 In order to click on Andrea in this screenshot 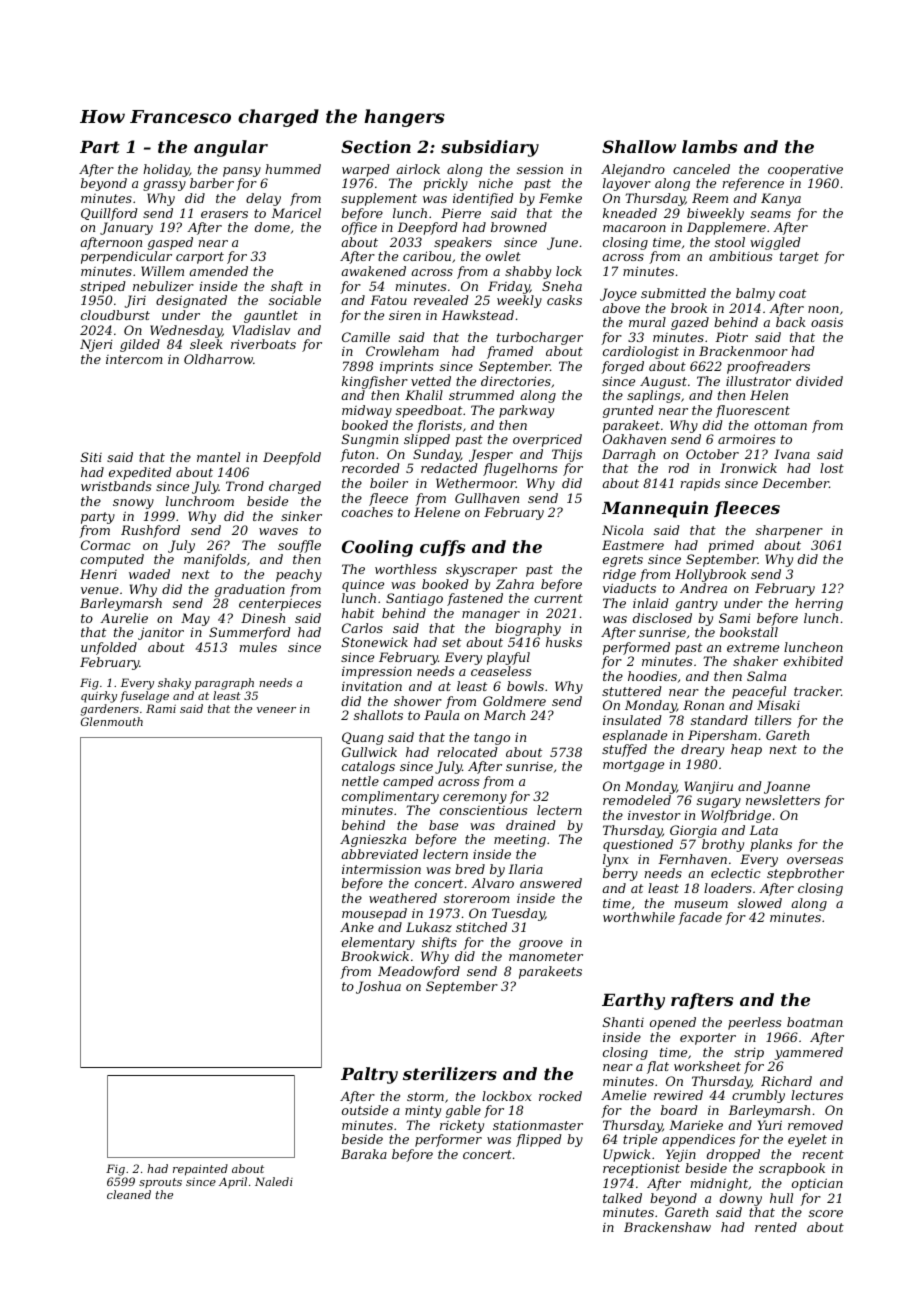, I will do `click(703, 588)`.
